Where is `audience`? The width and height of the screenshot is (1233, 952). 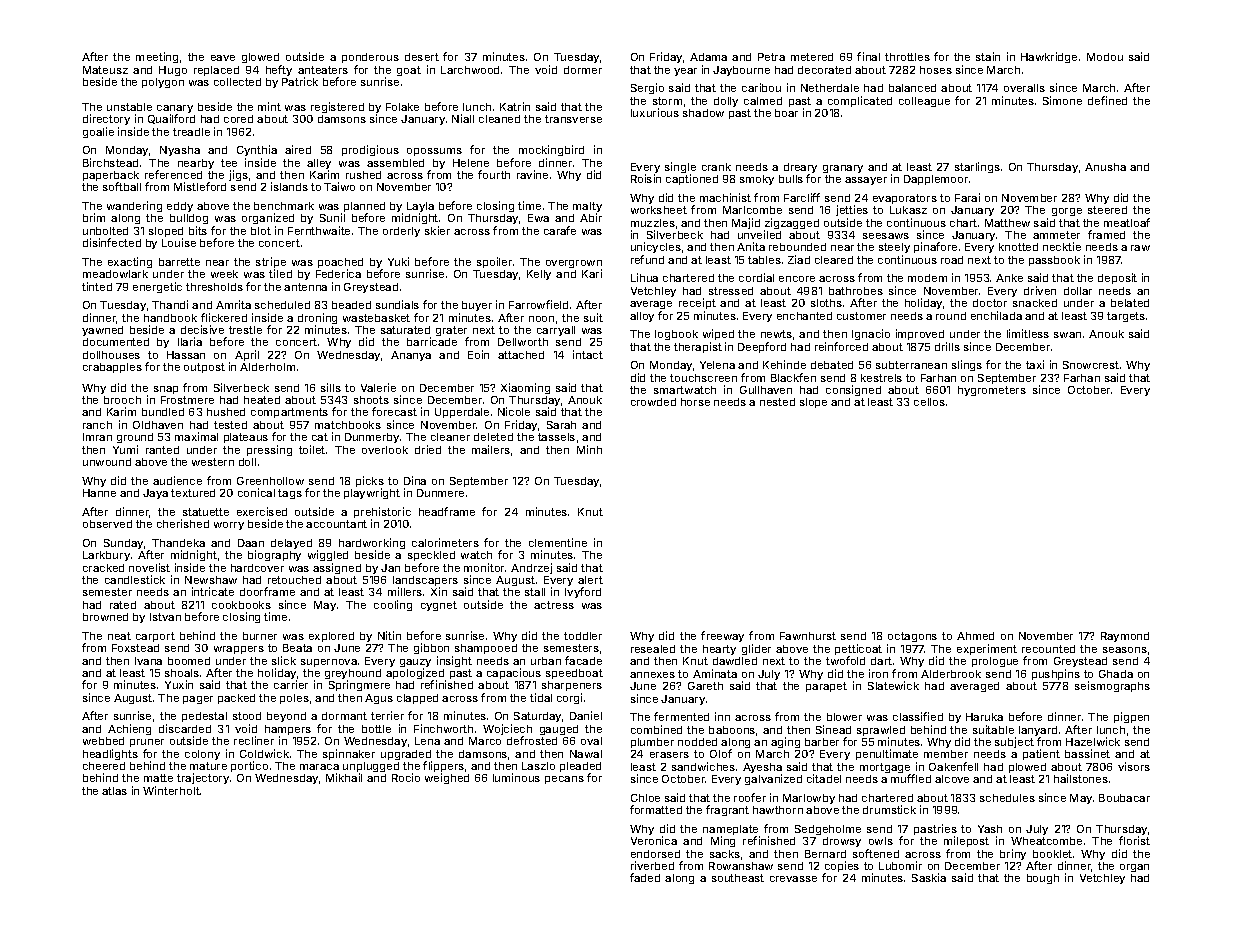 audience is located at coordinates (177, 480).
